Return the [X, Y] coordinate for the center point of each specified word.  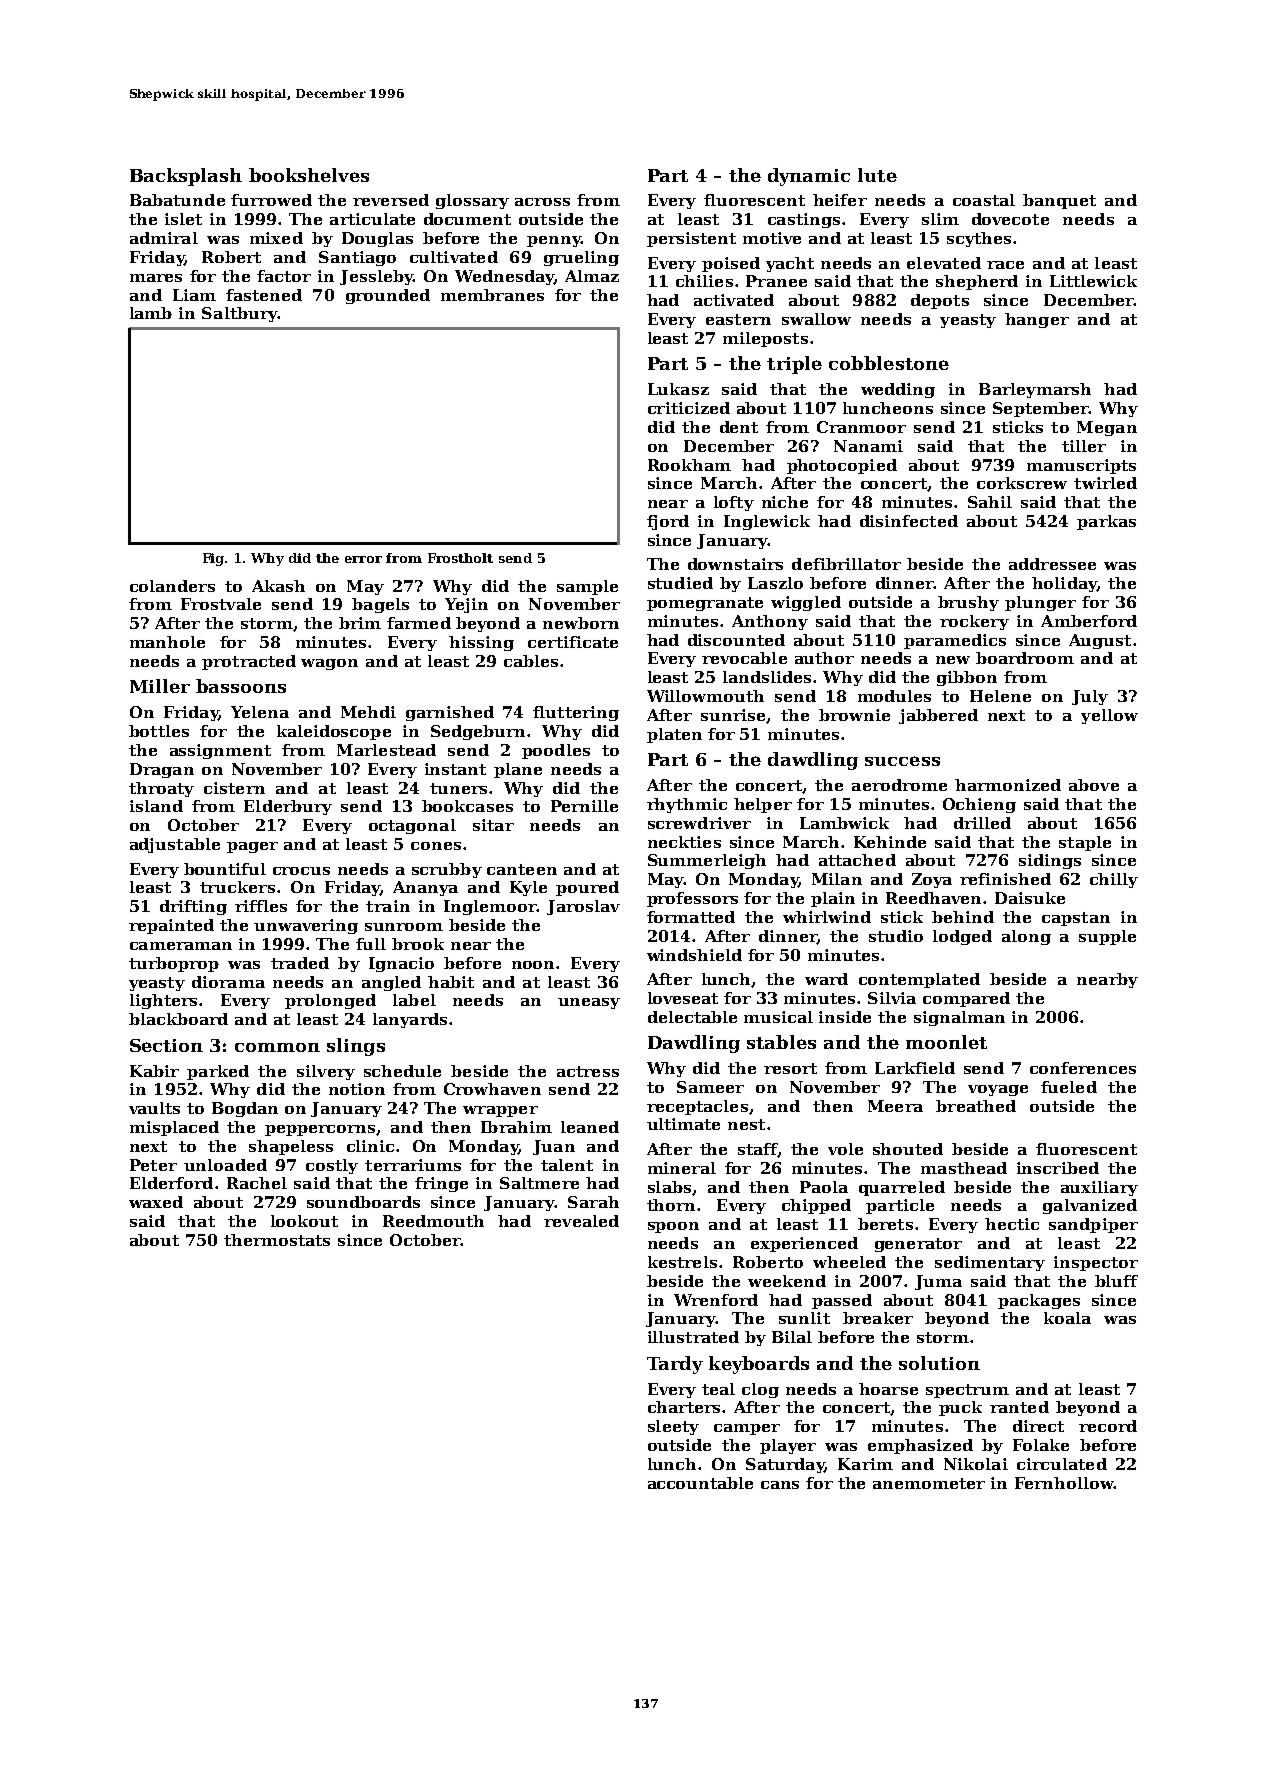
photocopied [842, 466]
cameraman [181, 946]
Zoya [932, 880]
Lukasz [678, 389]
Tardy [675, 1365]
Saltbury [239, 314]
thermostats [277, 1240]
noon [533, 965]
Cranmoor [861, 427]
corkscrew [1022, 483]
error [363, 559]
